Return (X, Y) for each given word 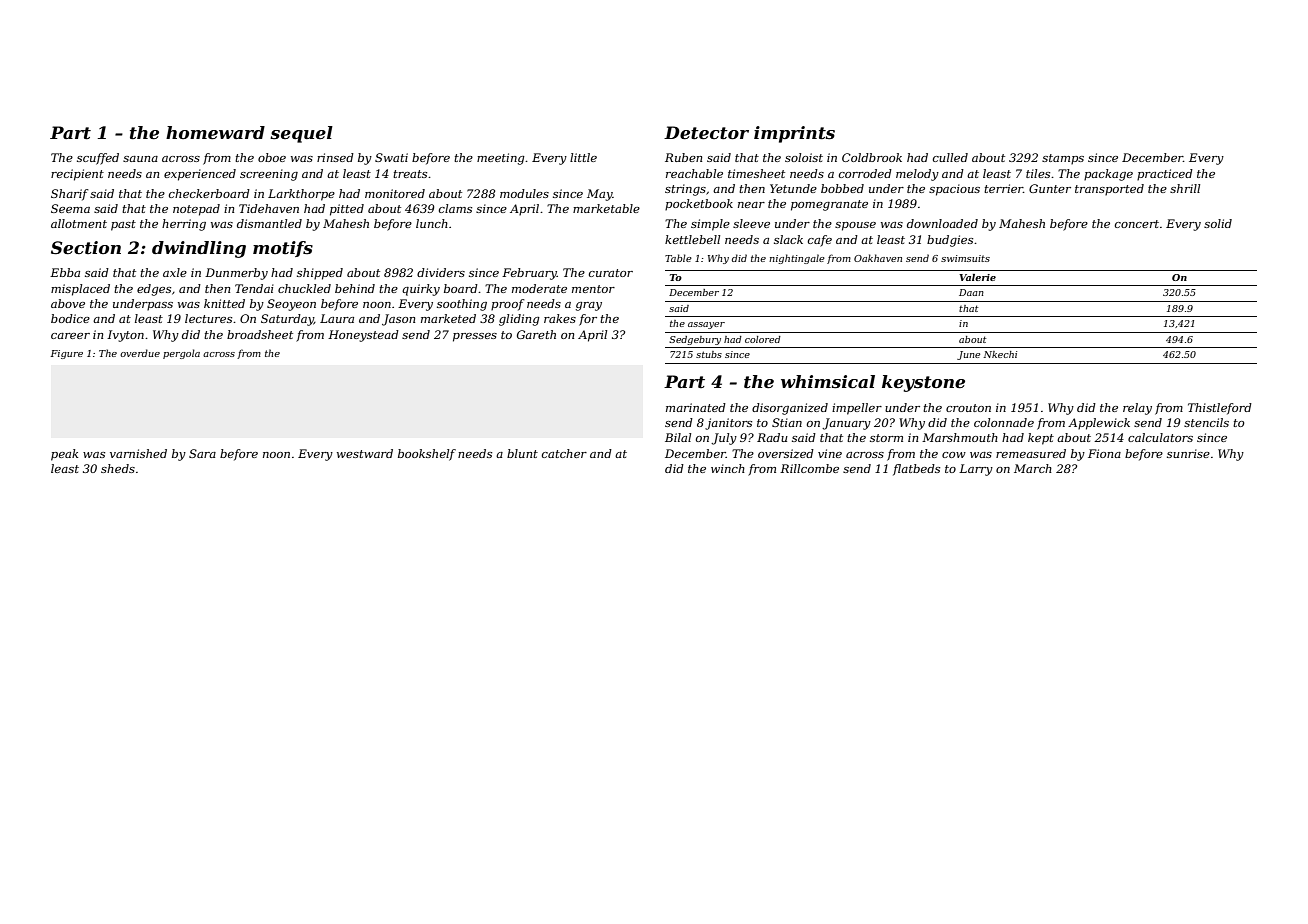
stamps (1063, 159)
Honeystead (363, 336)
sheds (118, 468)
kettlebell (692, 239)
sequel (301, 134)
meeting (501, 159)
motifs (283, 249)
